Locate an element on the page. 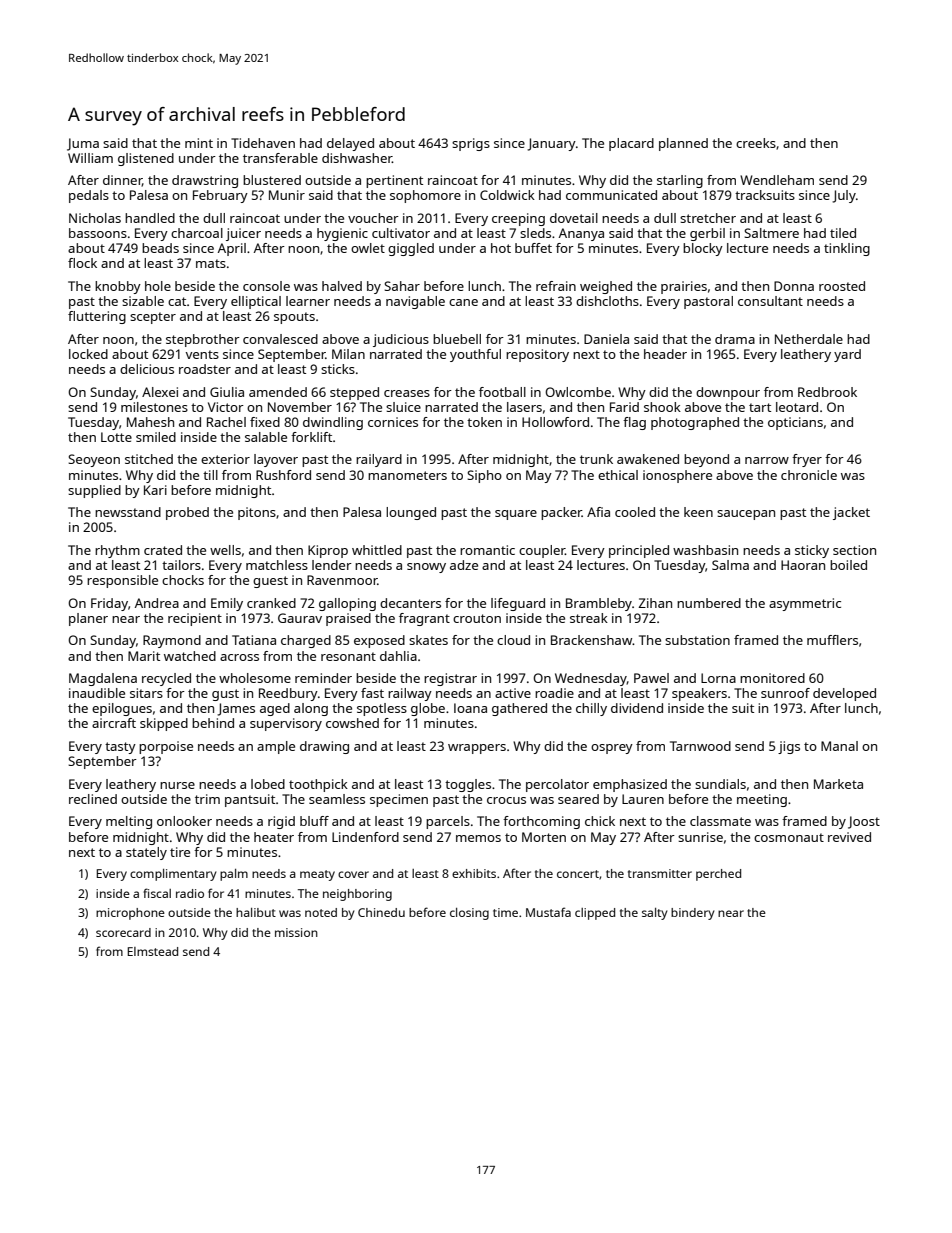  whittled is located at coordinates (377, 550).
